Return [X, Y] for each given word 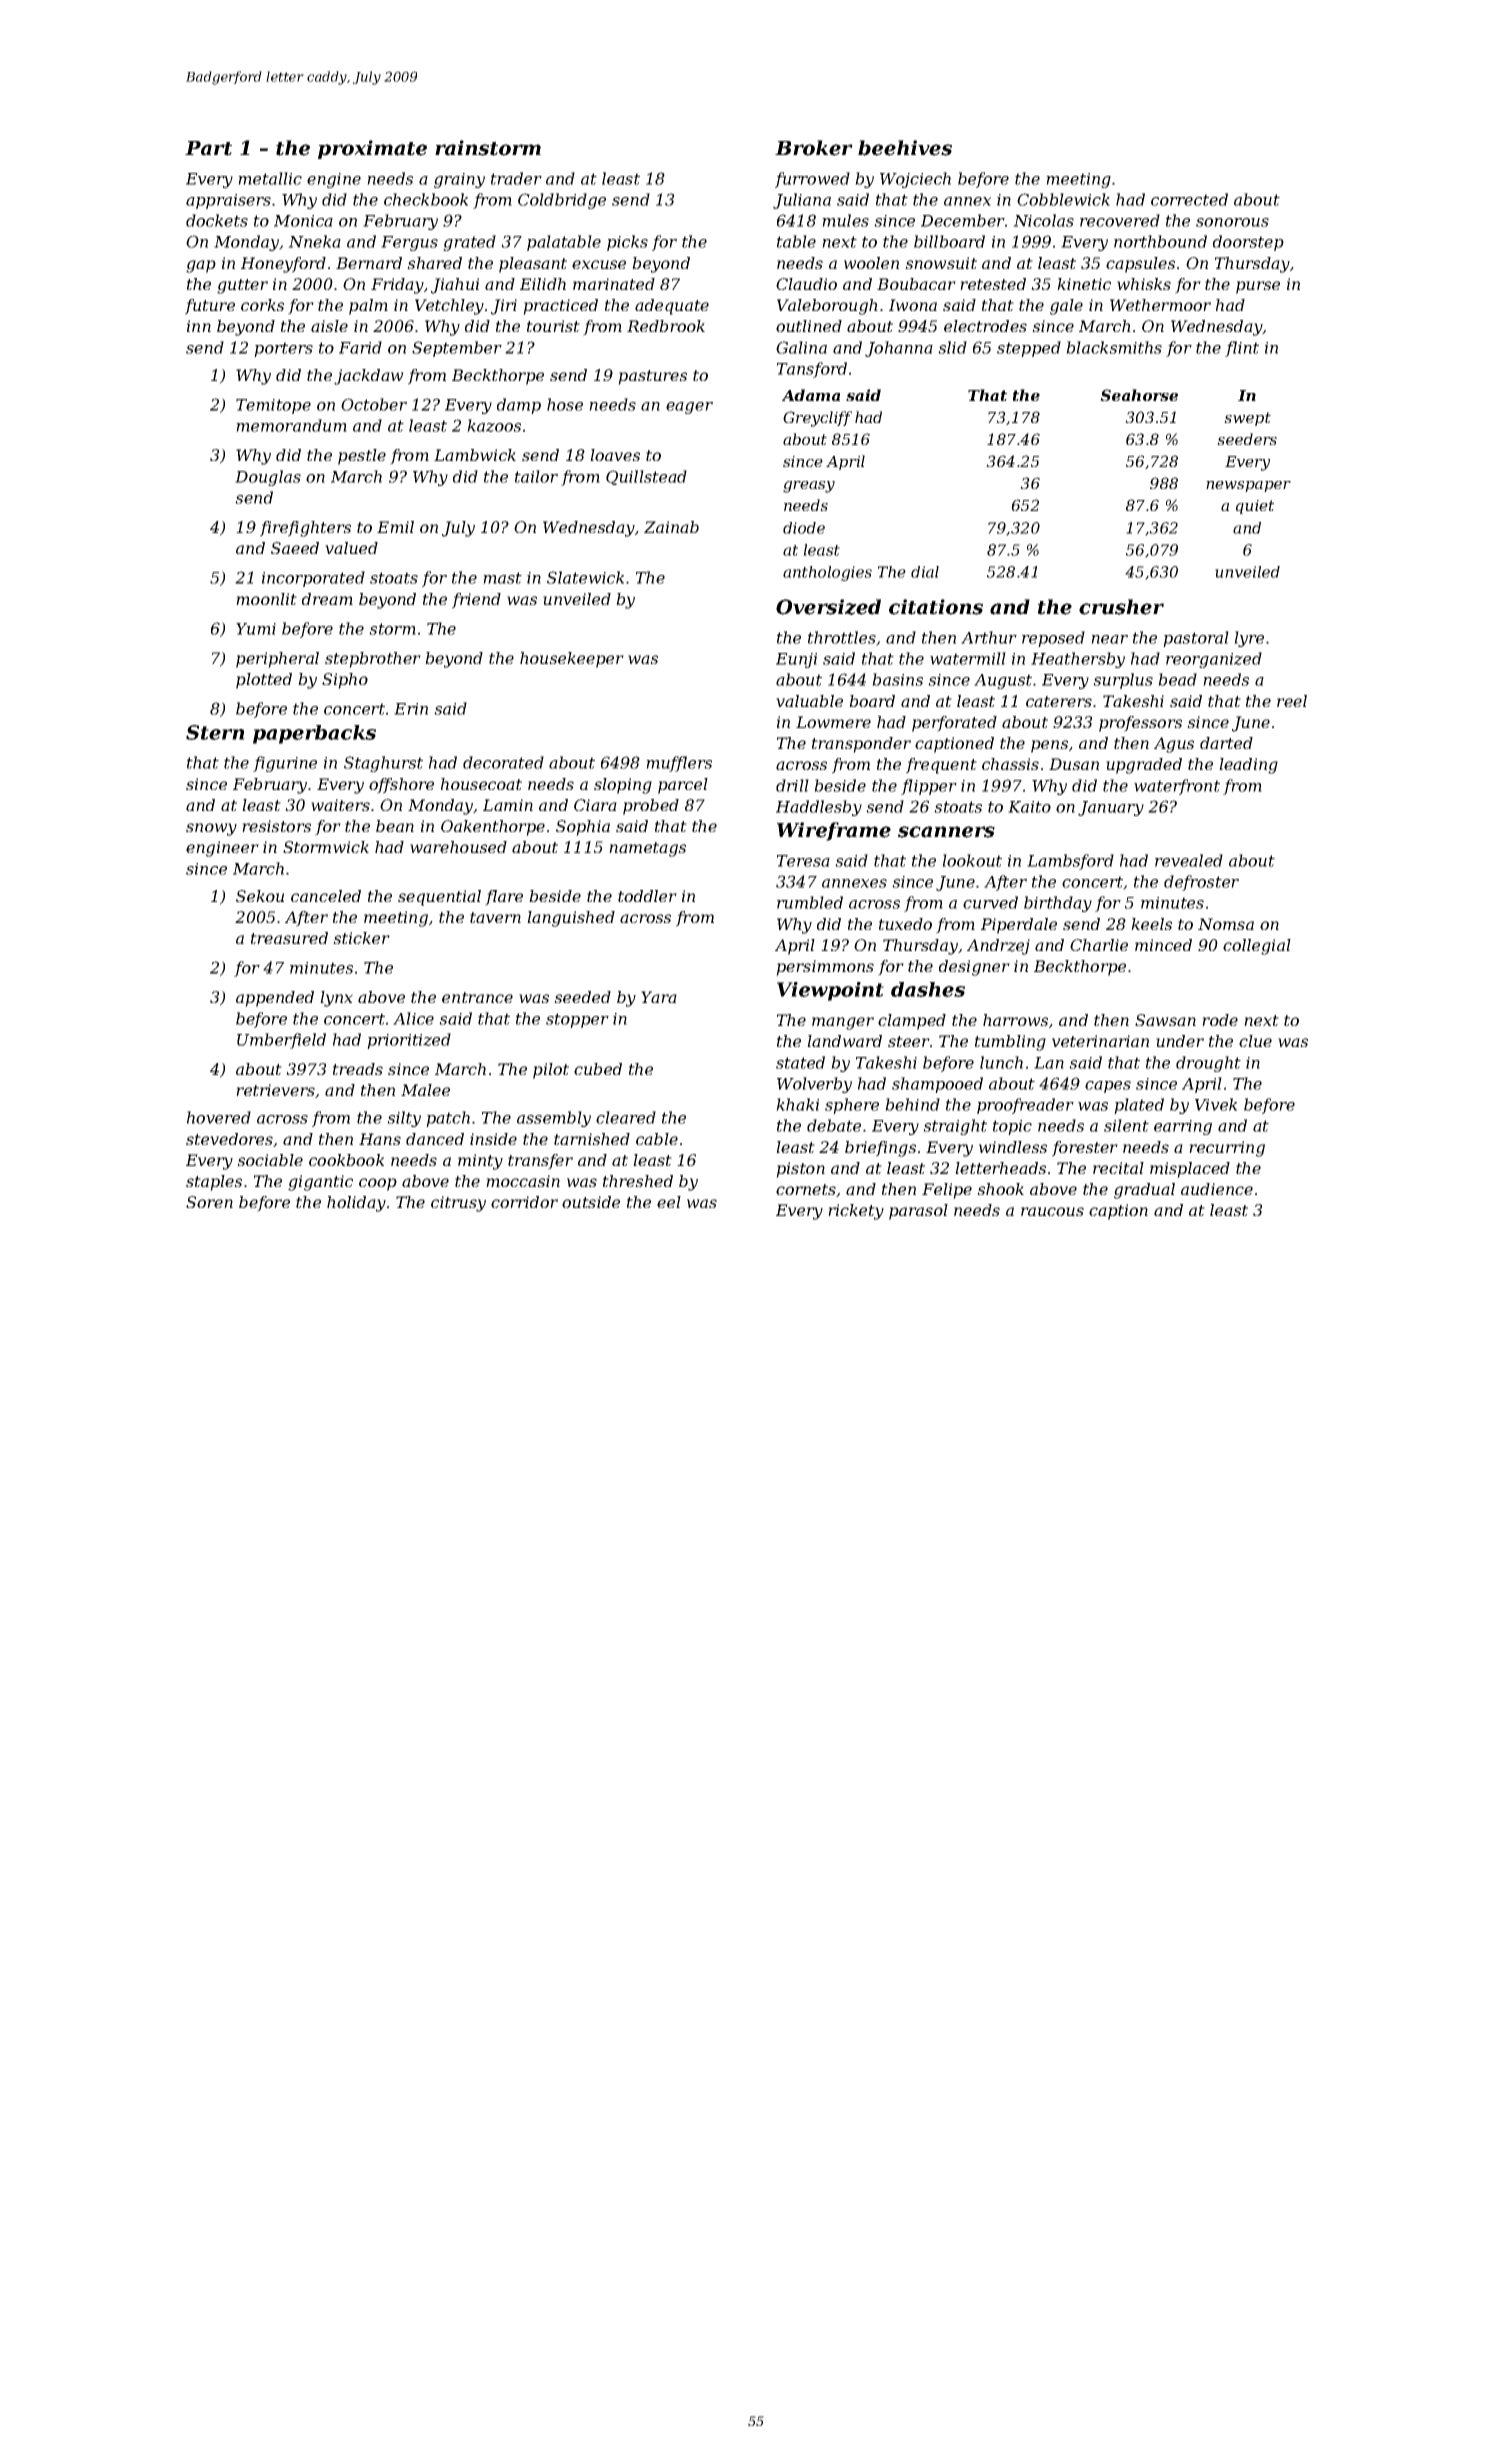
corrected [1189, 199]
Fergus [409, 243]
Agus [1174, 745]
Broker [814, 148]
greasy [809, 487]
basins [897, 679]
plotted [264, 681]
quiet [1255, 507]
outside [591, 1202]
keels [1151, 924]
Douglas [268, 478]
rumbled [810, 902]
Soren [209, 1202]
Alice [413, 1018]
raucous [1052, 1211]
